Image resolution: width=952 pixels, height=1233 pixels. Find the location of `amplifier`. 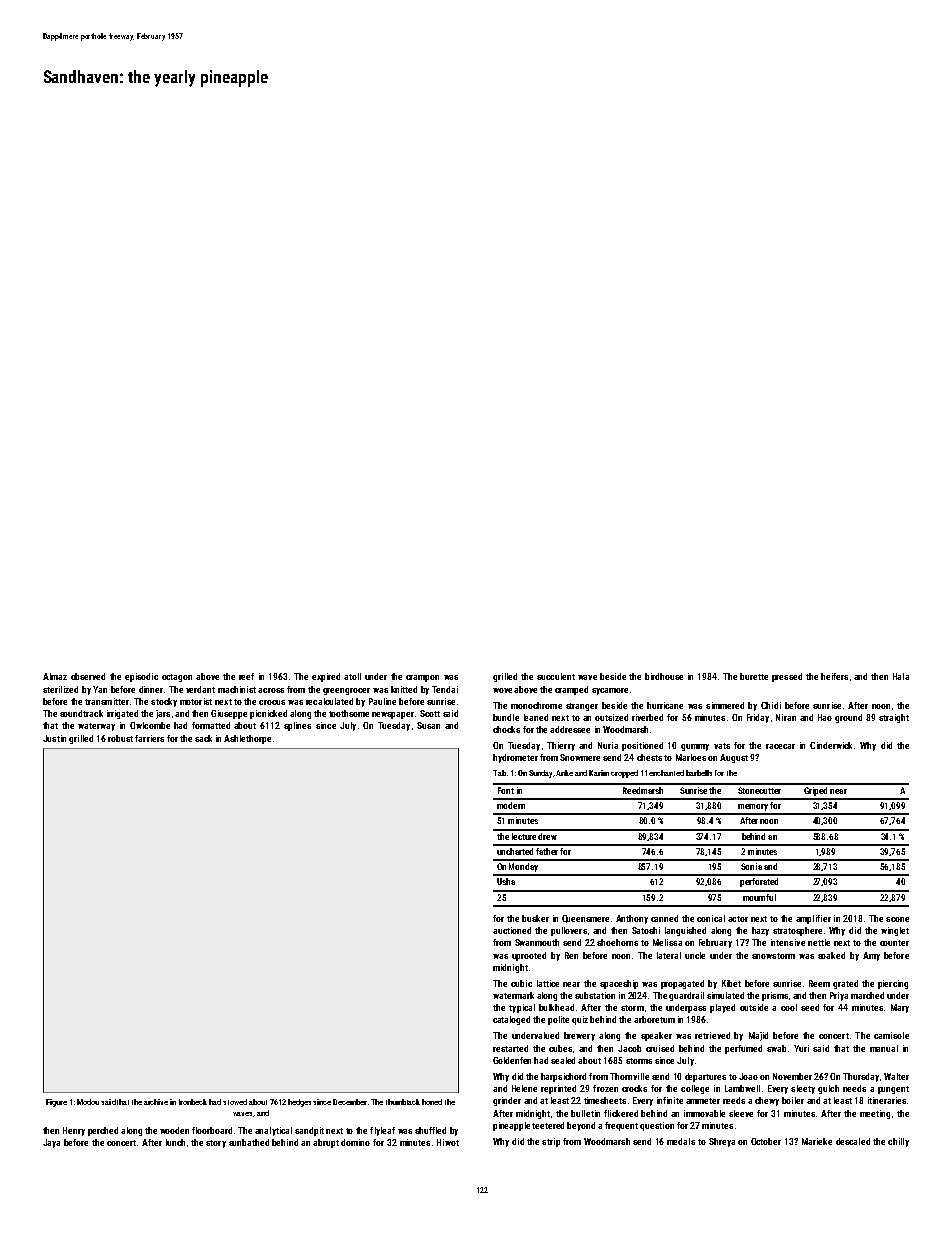

amplifier is located at coordinates (813, 919).
